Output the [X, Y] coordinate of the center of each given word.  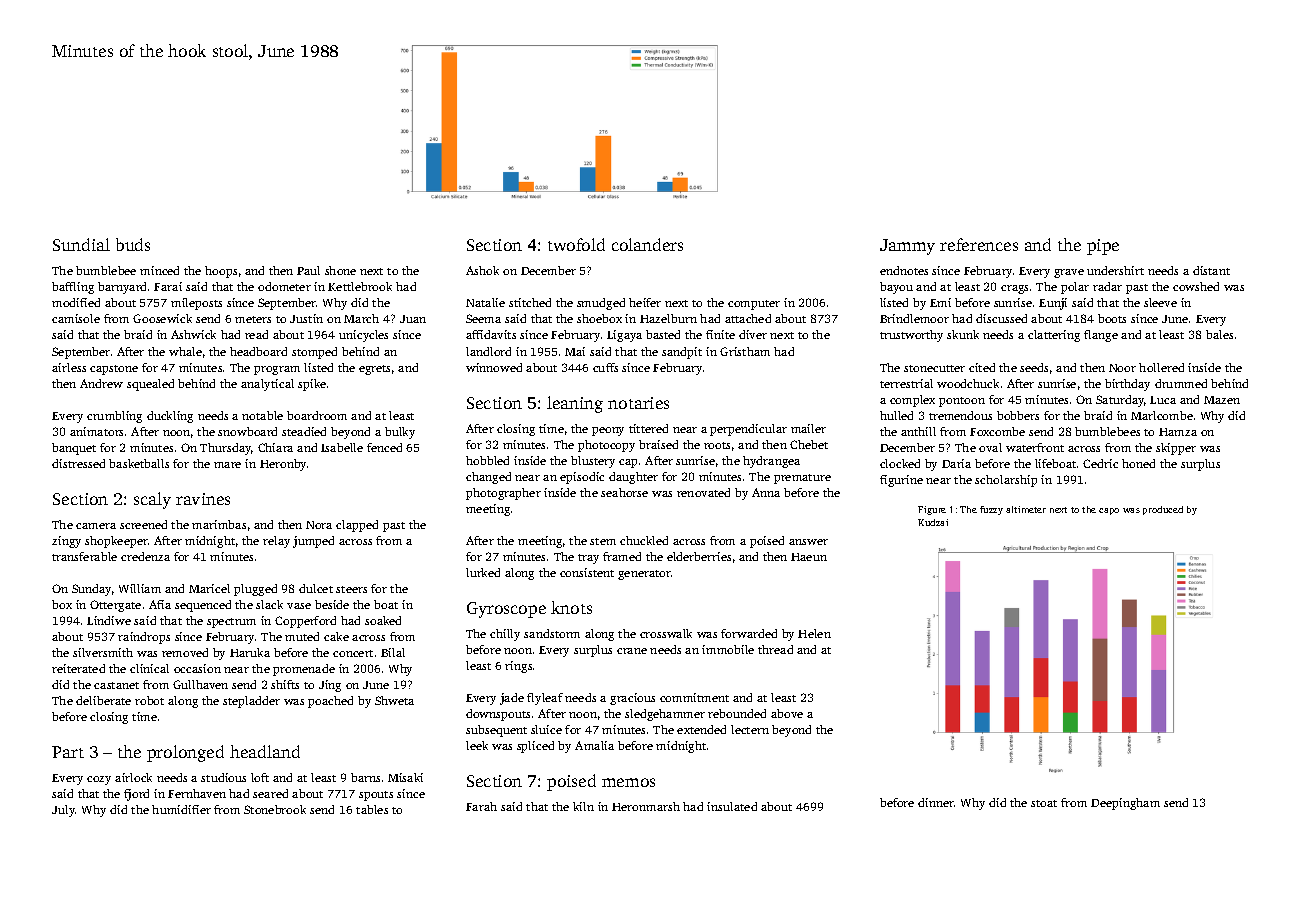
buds [133, 244]
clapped [357, 526]
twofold [576, 244]
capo [1109, 511]
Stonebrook [275, 809]
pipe [1103, 247]
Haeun [809, 557]
